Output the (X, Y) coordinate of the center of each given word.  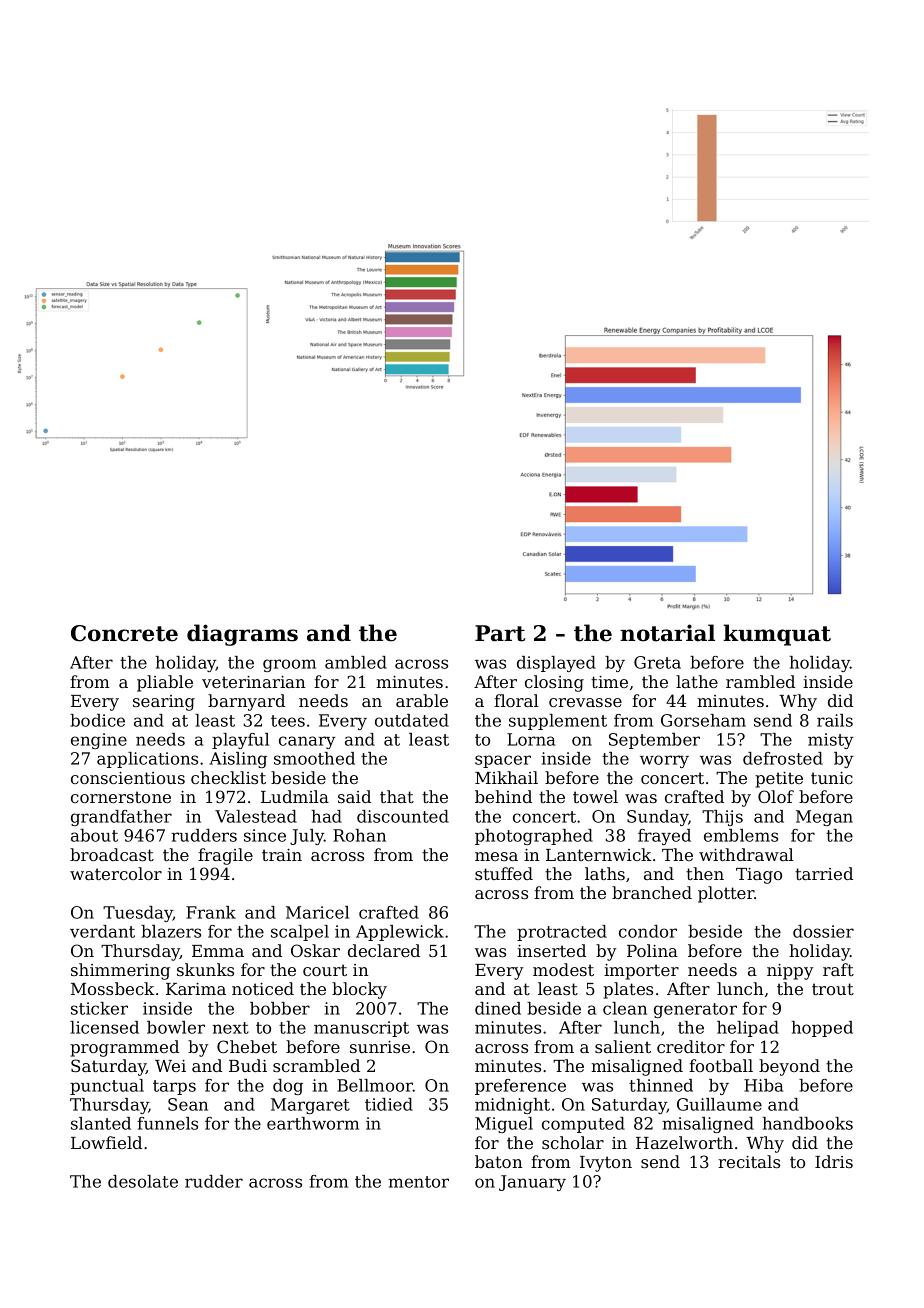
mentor (418, 1182)
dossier (823, 931)
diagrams (242, 635)
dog (288, 1087)
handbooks (807, 1123)
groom (289, 665)
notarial (667, 633)
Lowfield (106, 1142)
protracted (562, 933)
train (282, 855)
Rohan (359, 835)
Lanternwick (598, 854)
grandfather (121, 818)
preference (520, 1087)
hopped (822, 1029)
